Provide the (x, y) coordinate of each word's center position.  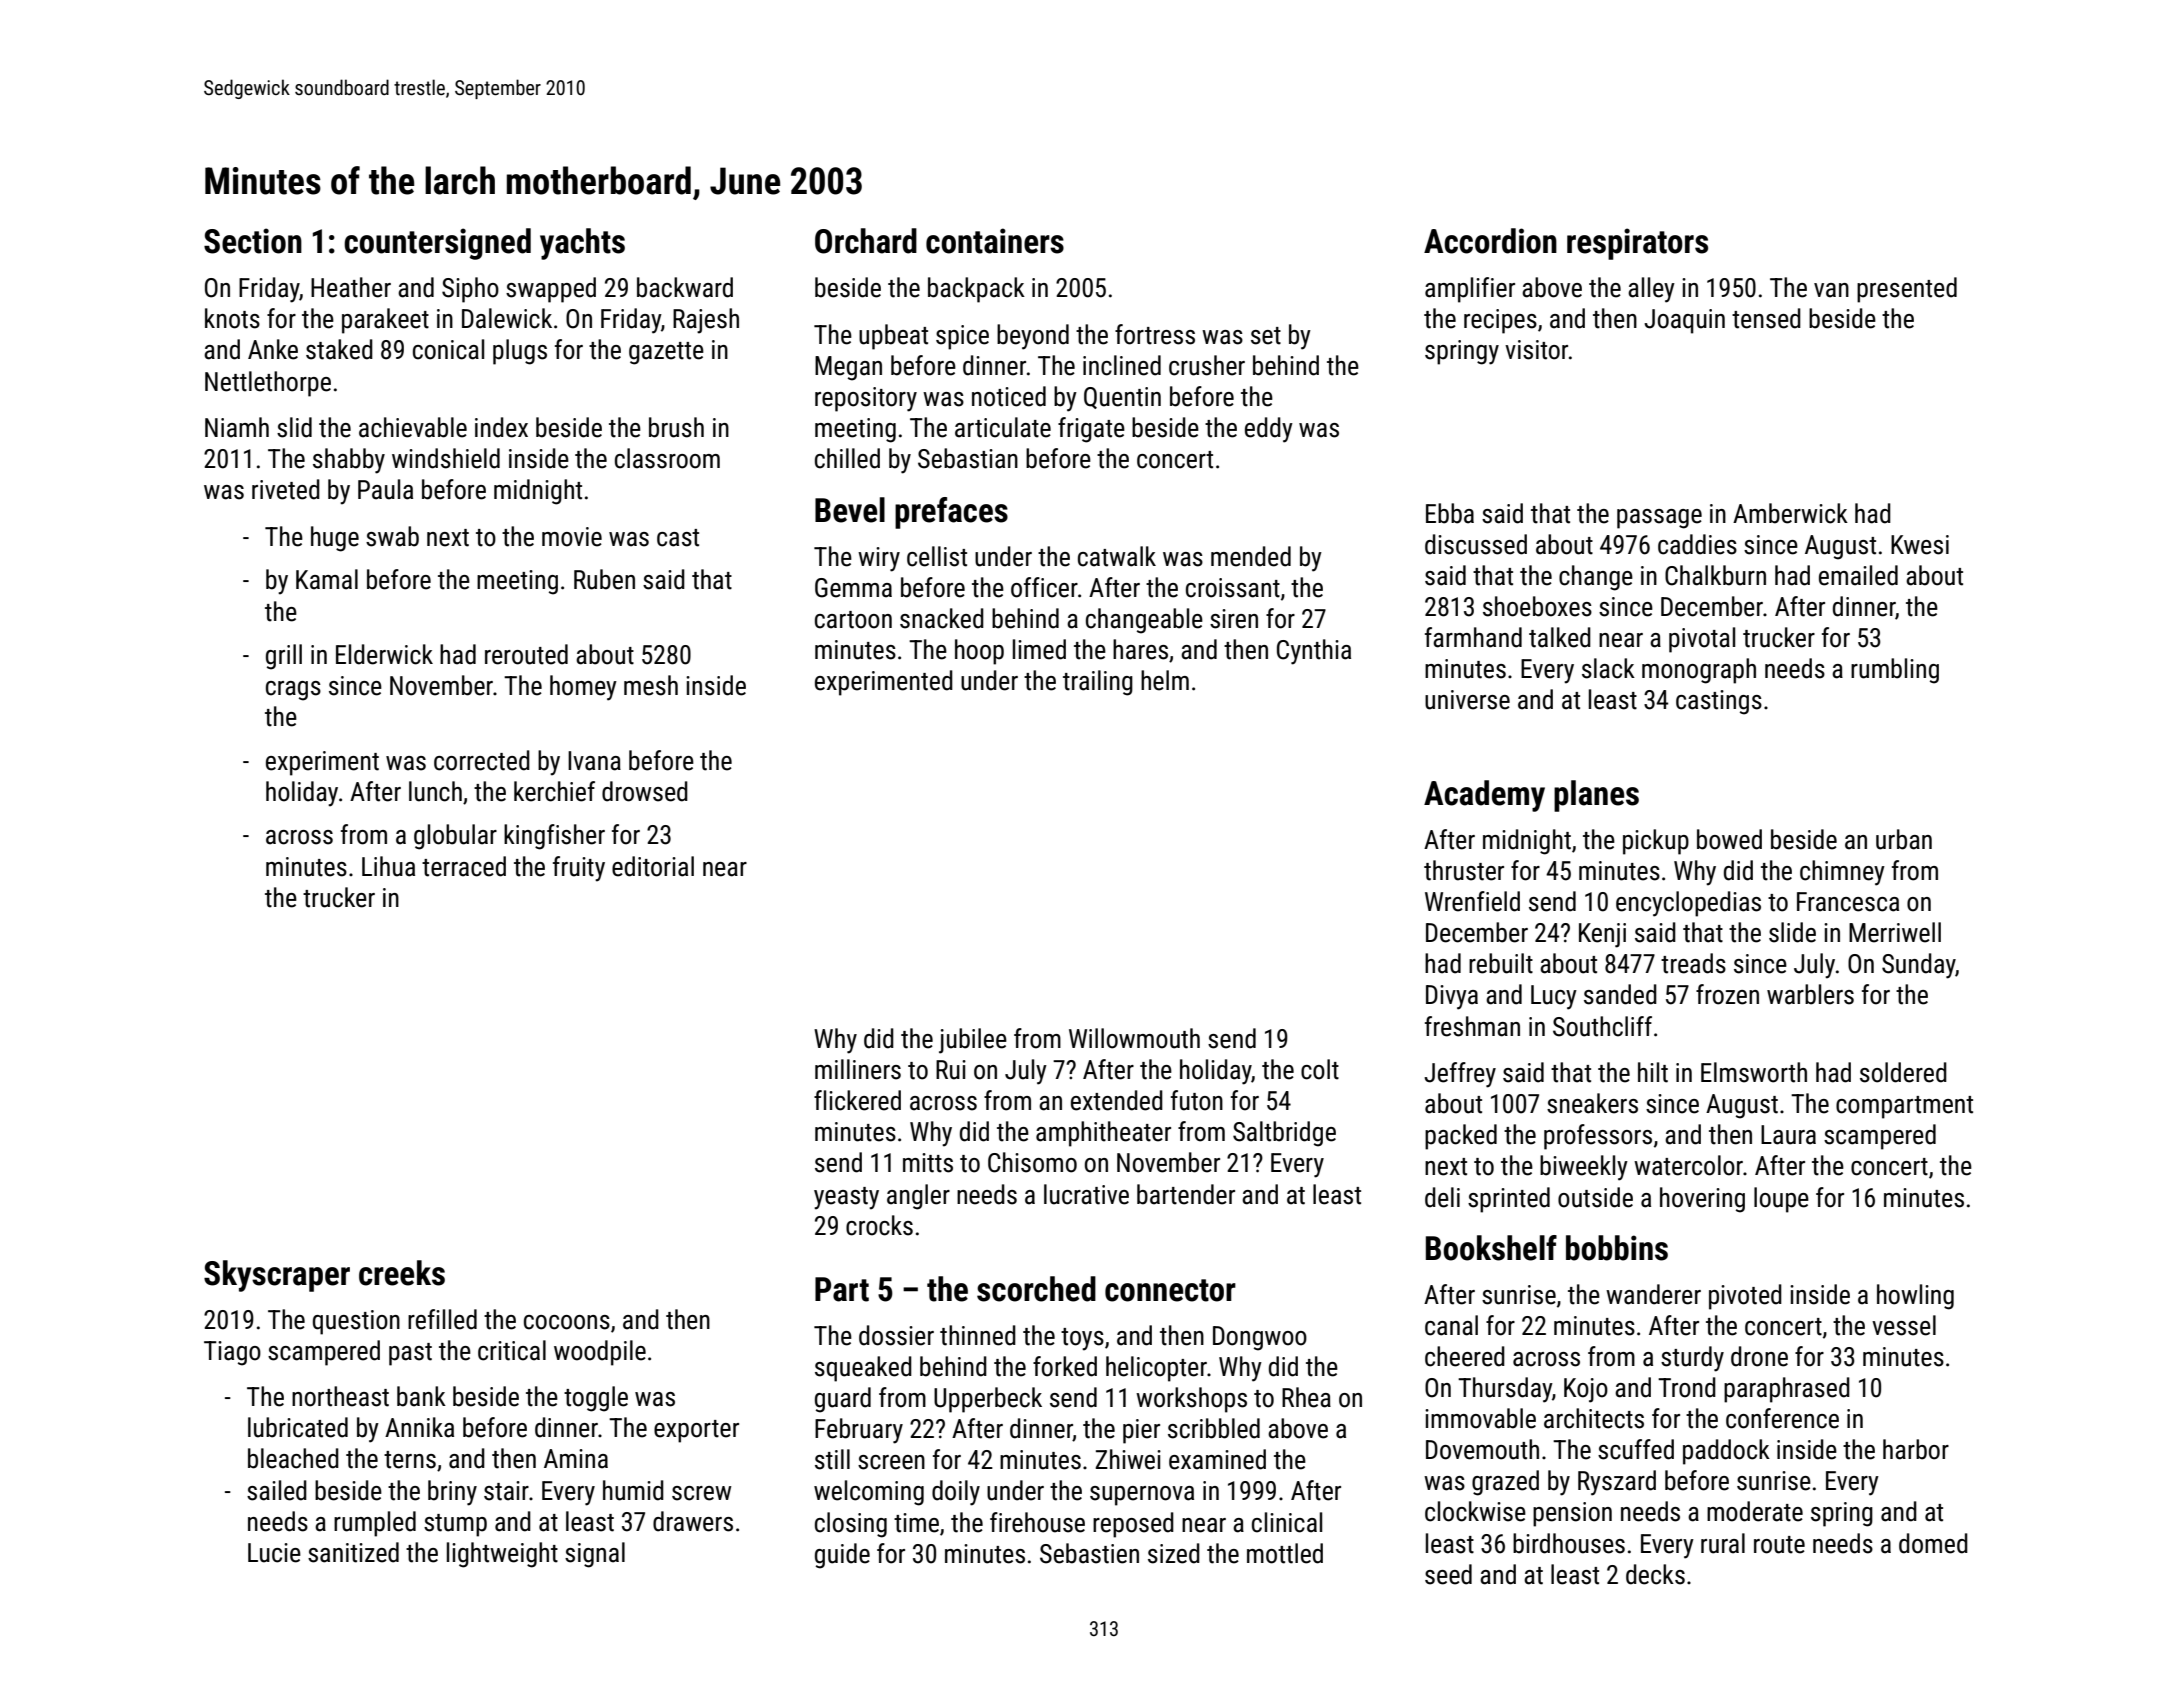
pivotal (1702, 640)
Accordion (1490, 241)
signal (595, 1555)
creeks (402, 1273)
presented (1907, 290)
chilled (847, 458)
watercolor (1688, 1165)
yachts (582, 244)
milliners (858, 1069)
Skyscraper (277, 1276)
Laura (1788, 1135)
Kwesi (1920, 545)
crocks (879, 1225)
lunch (435, 791)
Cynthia (1314, 652)
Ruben (604, 579)
